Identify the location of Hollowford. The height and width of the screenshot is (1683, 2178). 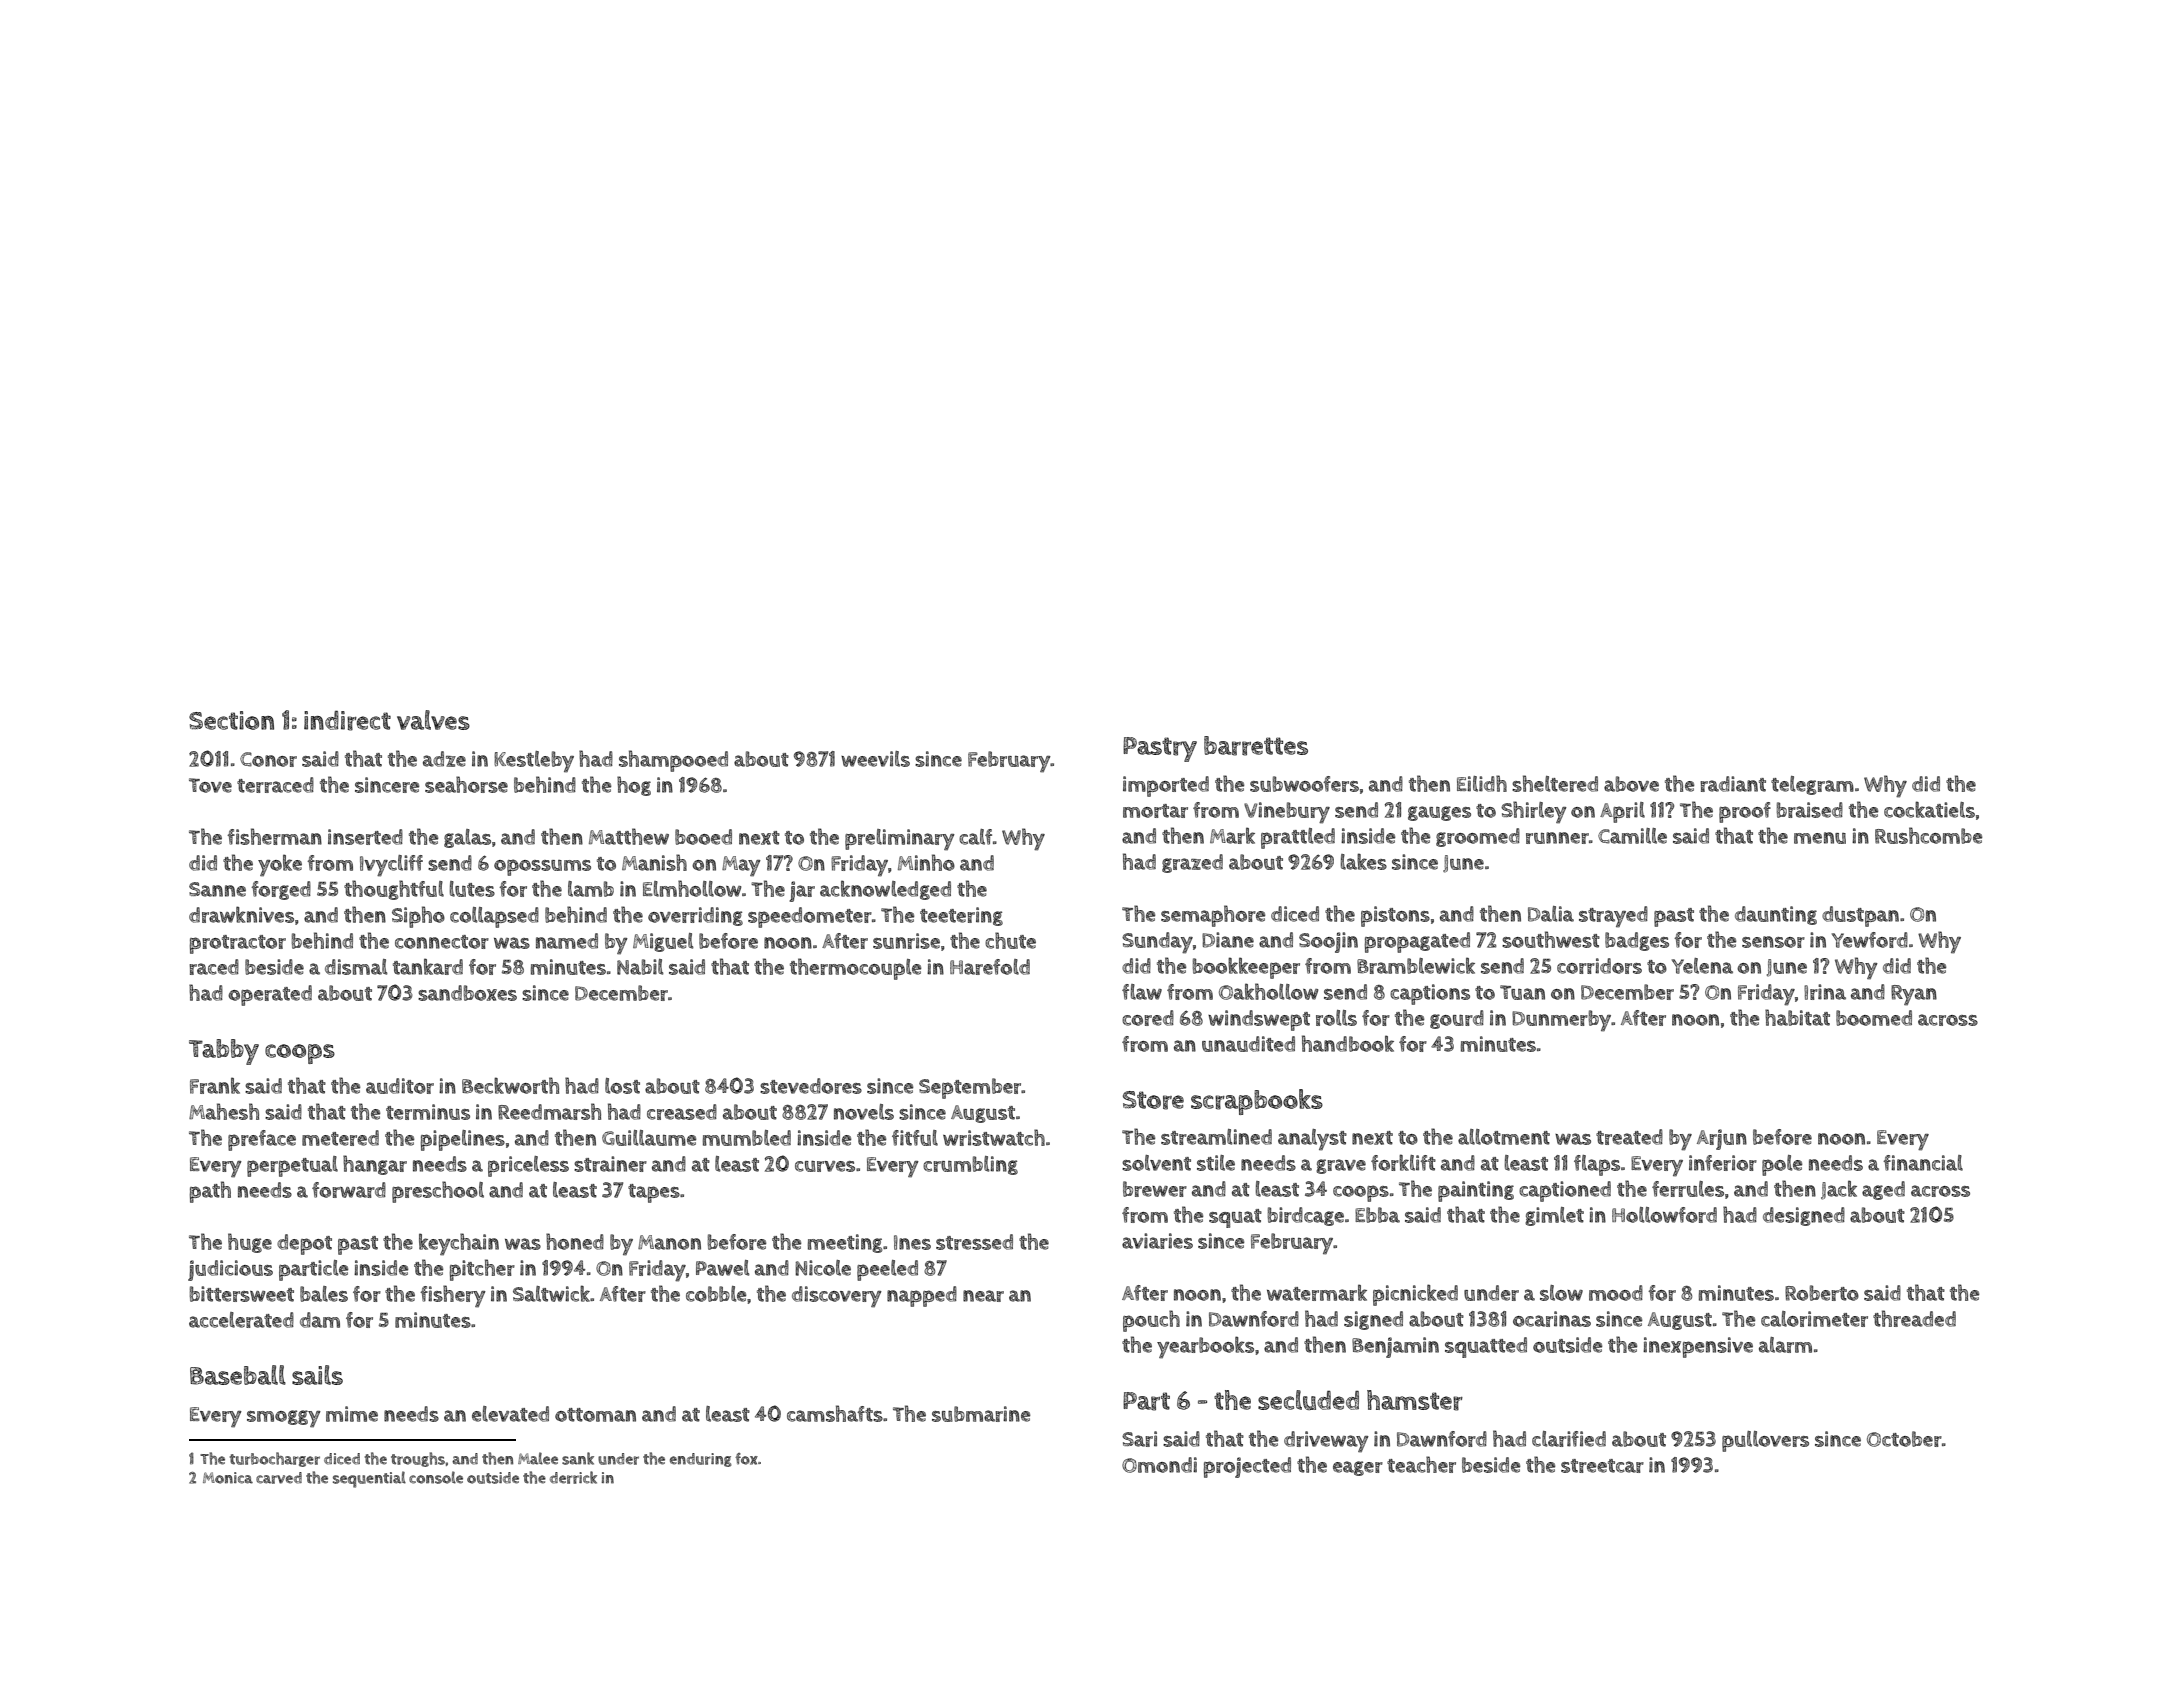
(1664, 1215).
